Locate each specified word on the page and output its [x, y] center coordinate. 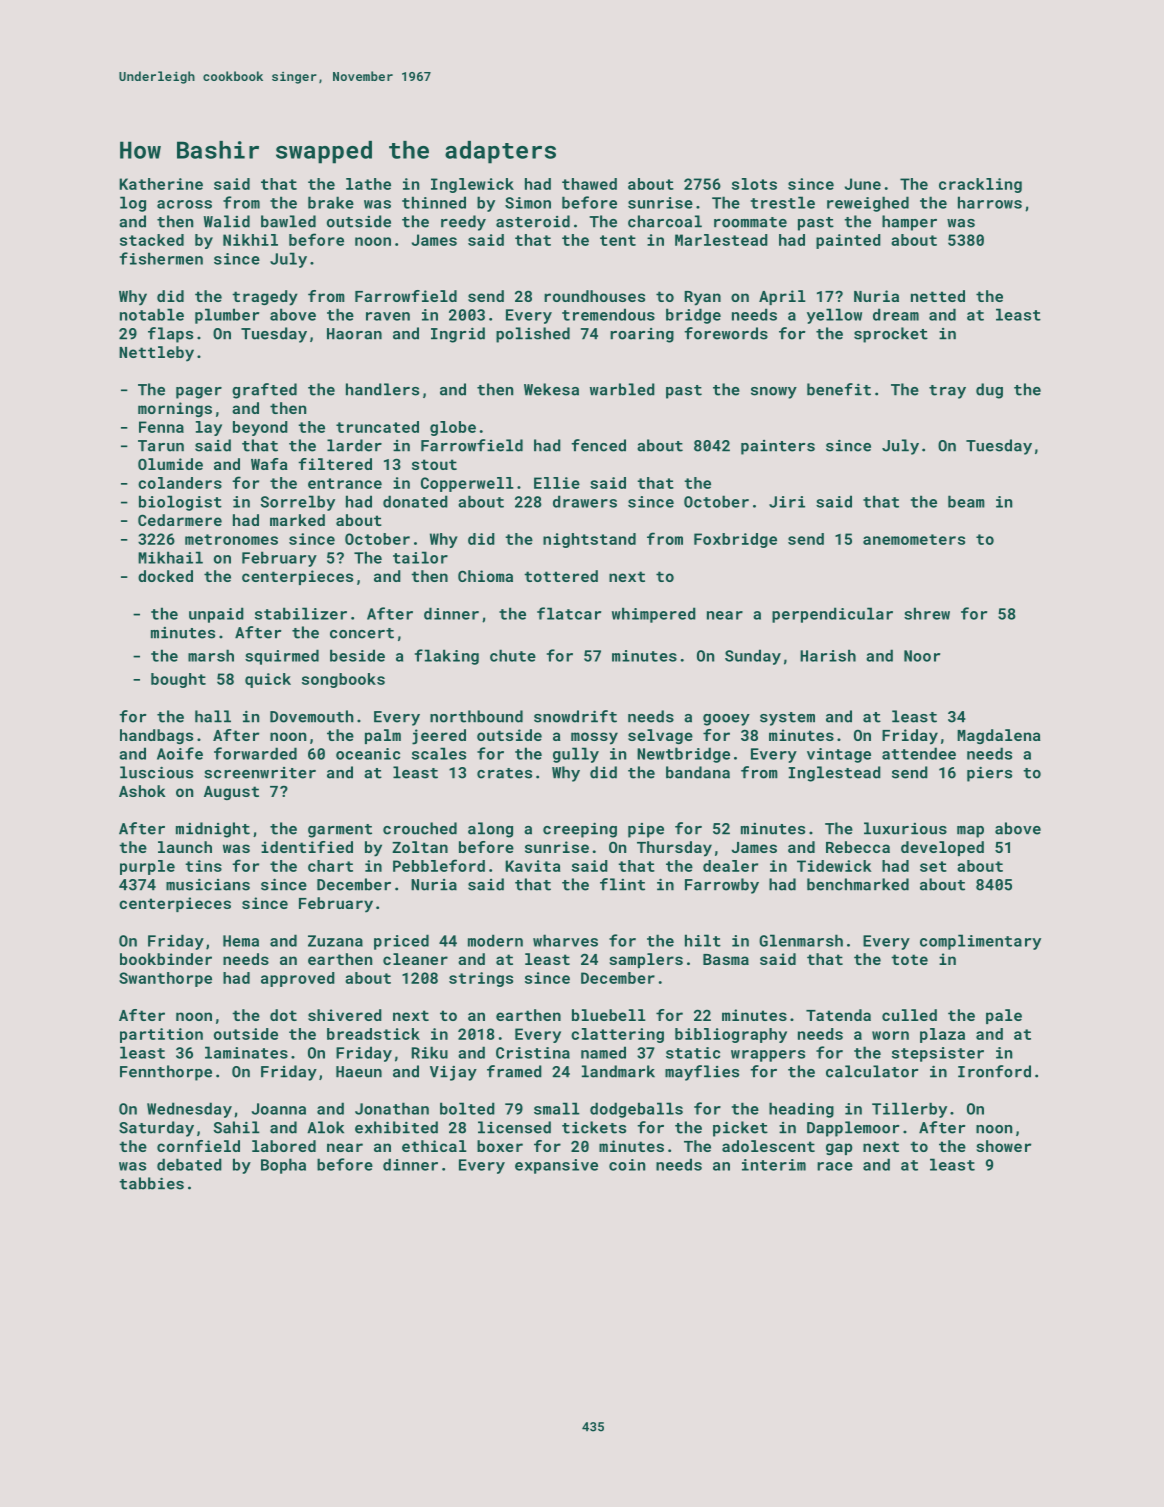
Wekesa [551, 389]
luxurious [905, 828]
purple [147, 867]
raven [388, 316]
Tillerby [909, 1110]
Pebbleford [439, 865]
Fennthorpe [166, 1073]
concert [362, 633]
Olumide [170, 464]
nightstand [589, 540]
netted [938, 296]
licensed [514, 1127]
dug [989, 391]
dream [896, 314]
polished [533, 335]
